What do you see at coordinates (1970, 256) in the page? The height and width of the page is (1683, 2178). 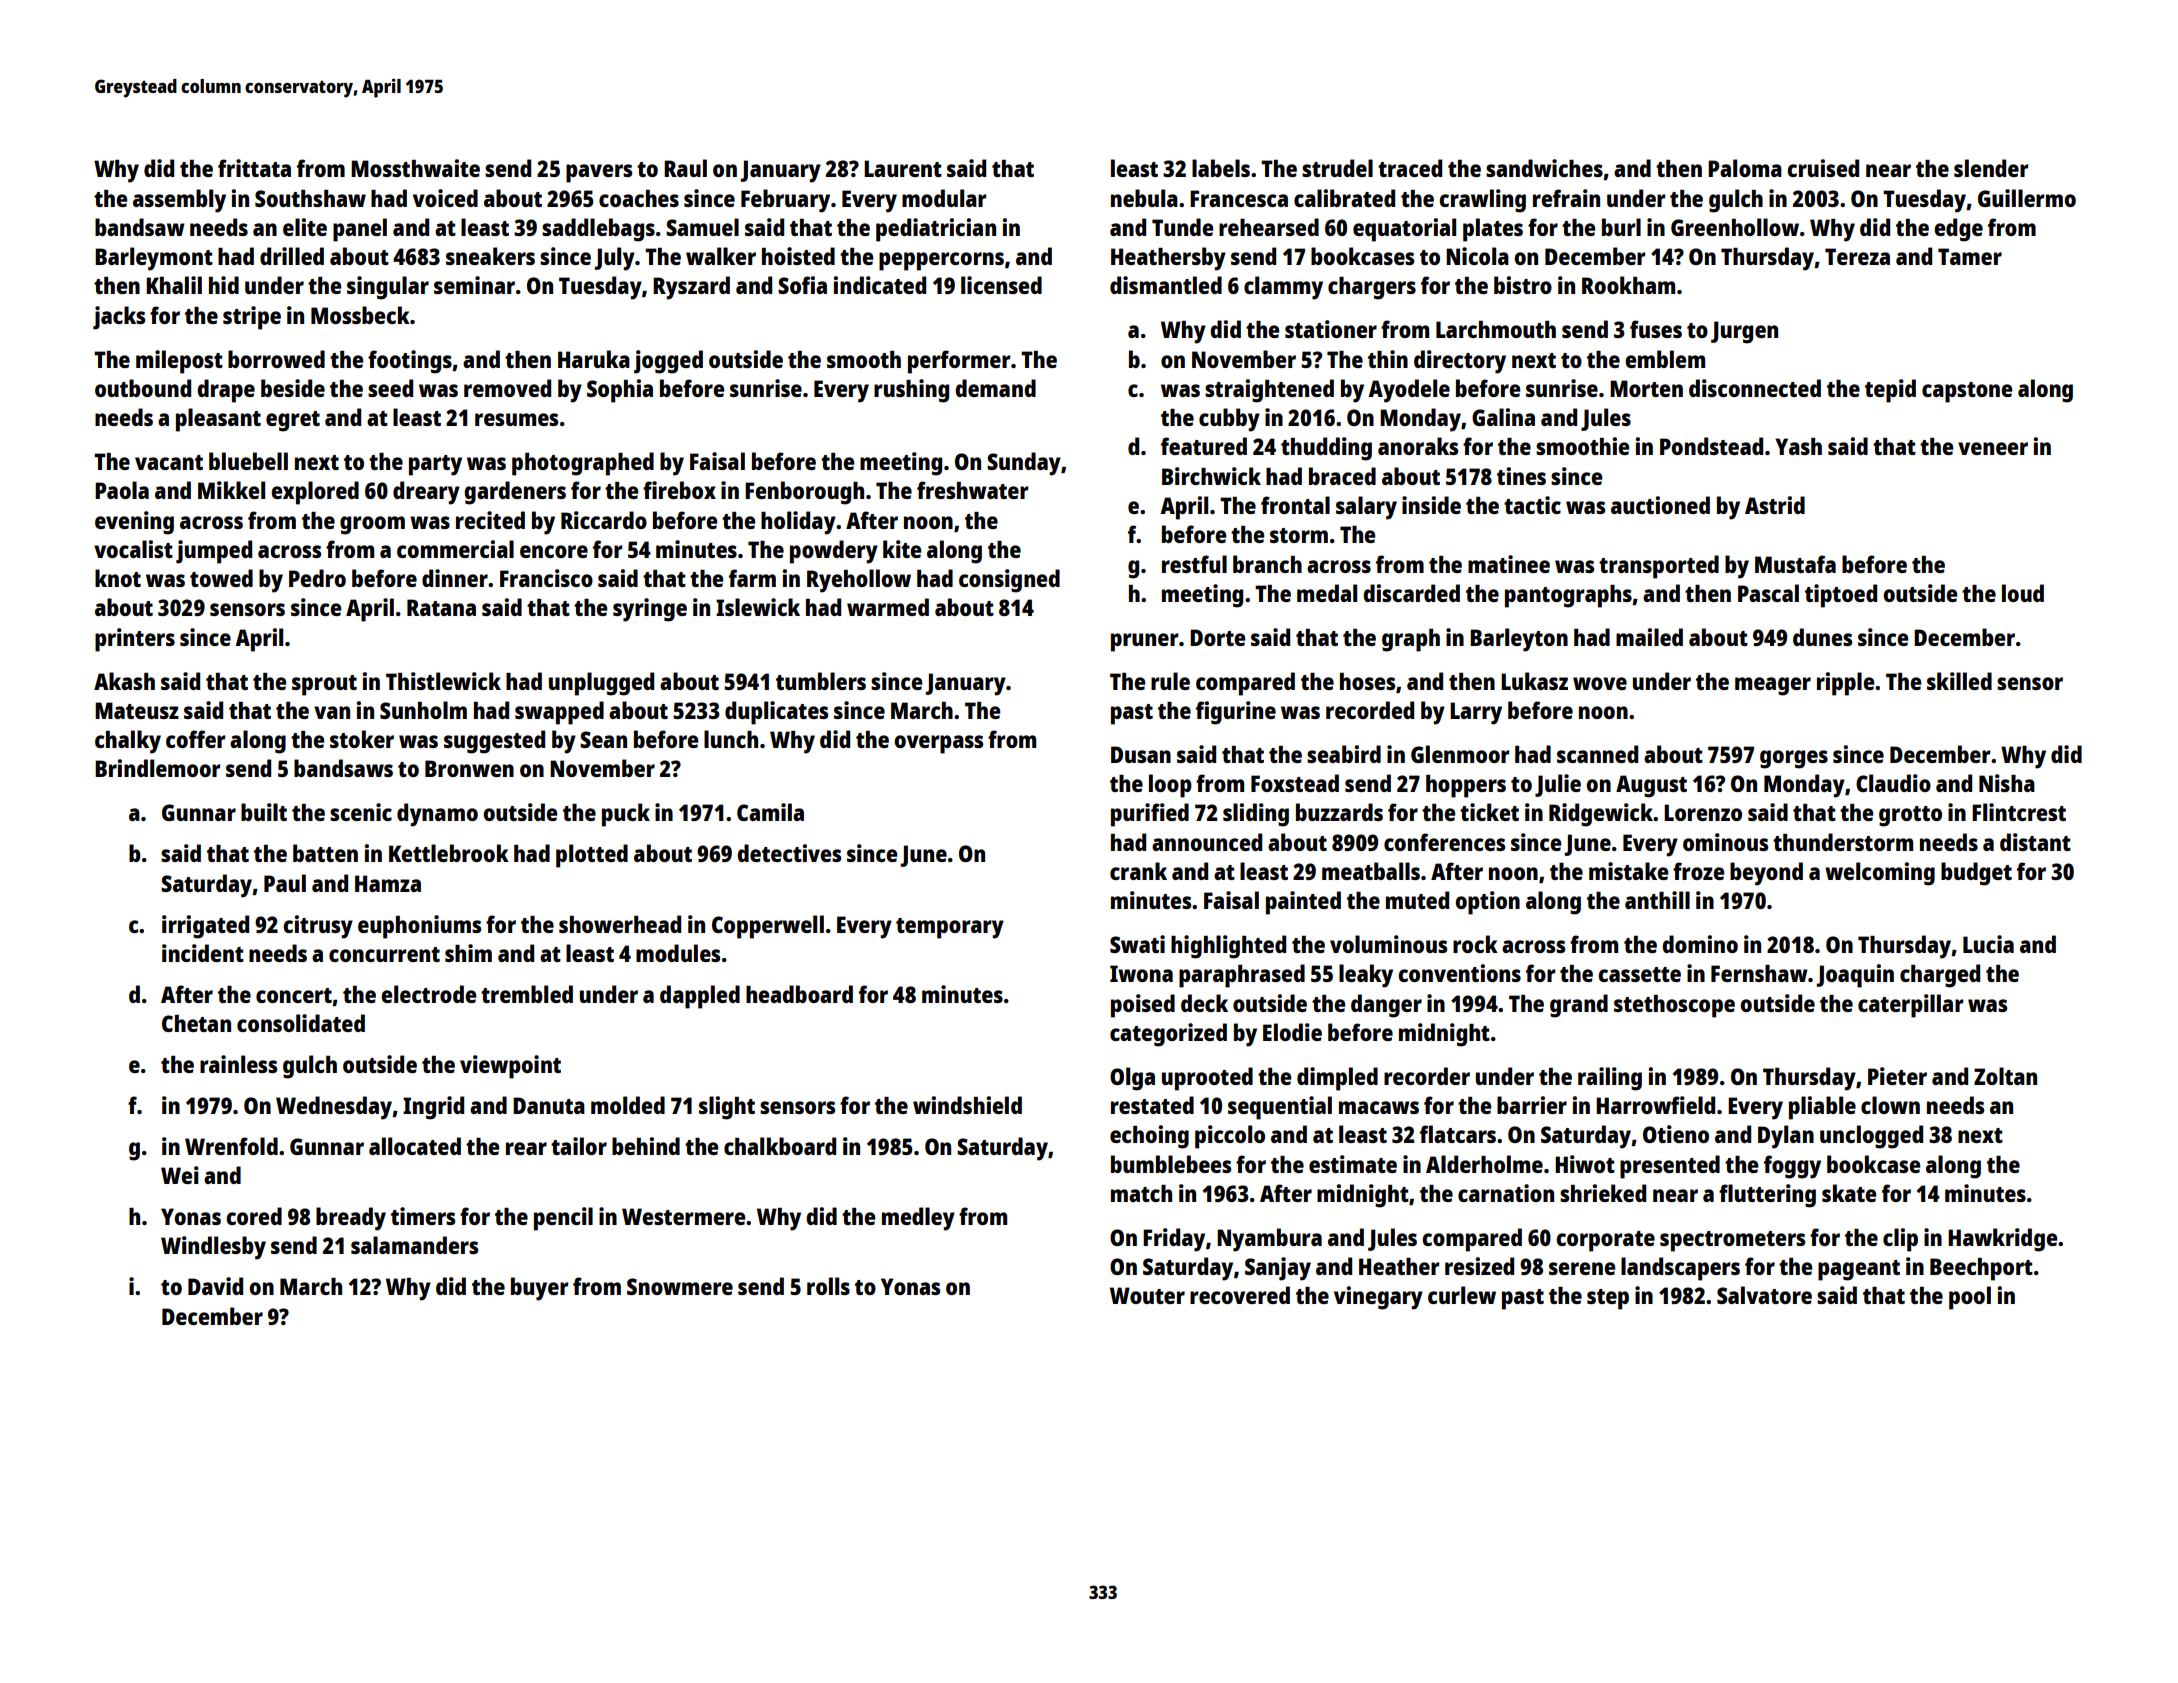 I see `Tamer` at bounding box center [1970, 256].
